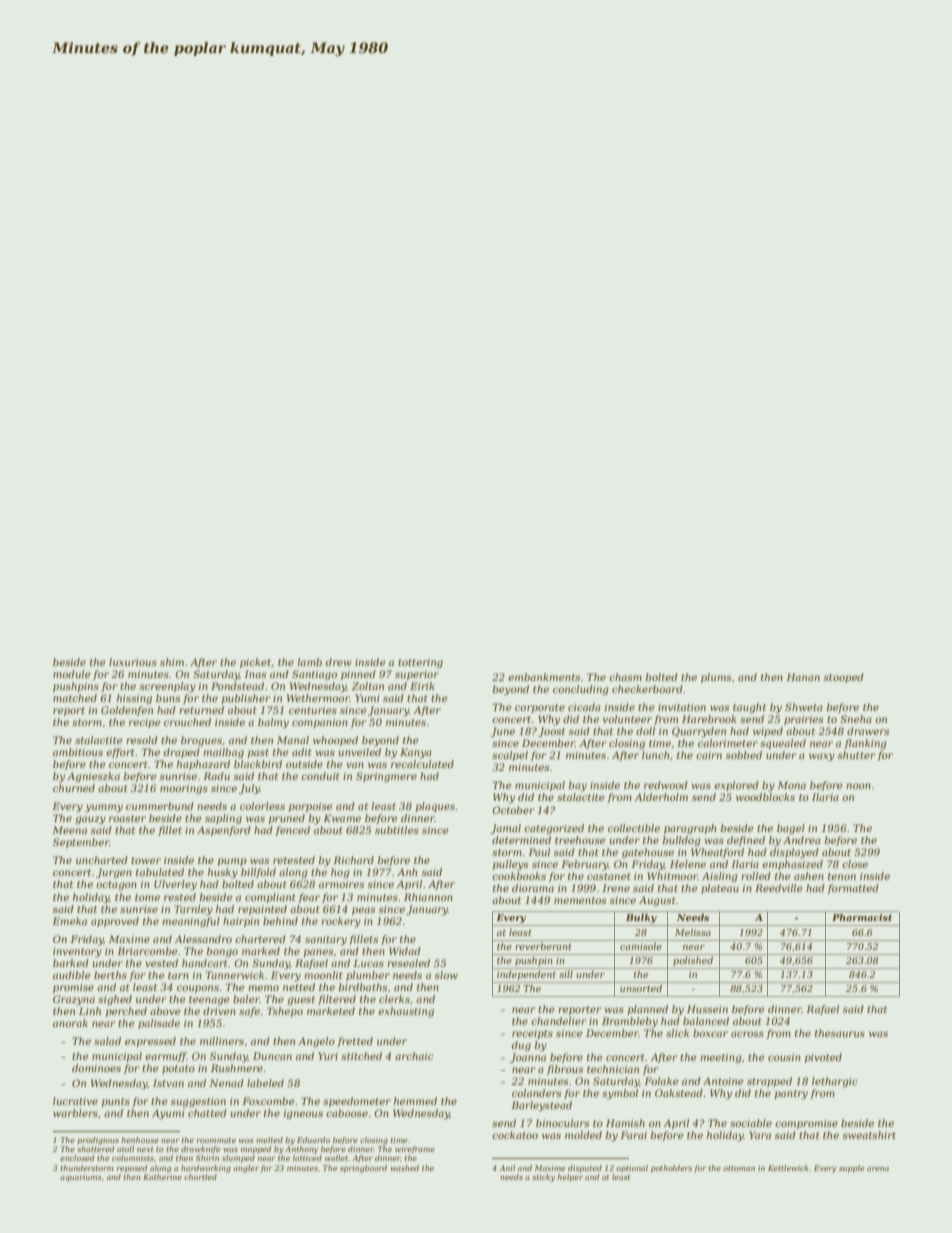  I want to click on Tannerwick, so click(235, 975).
